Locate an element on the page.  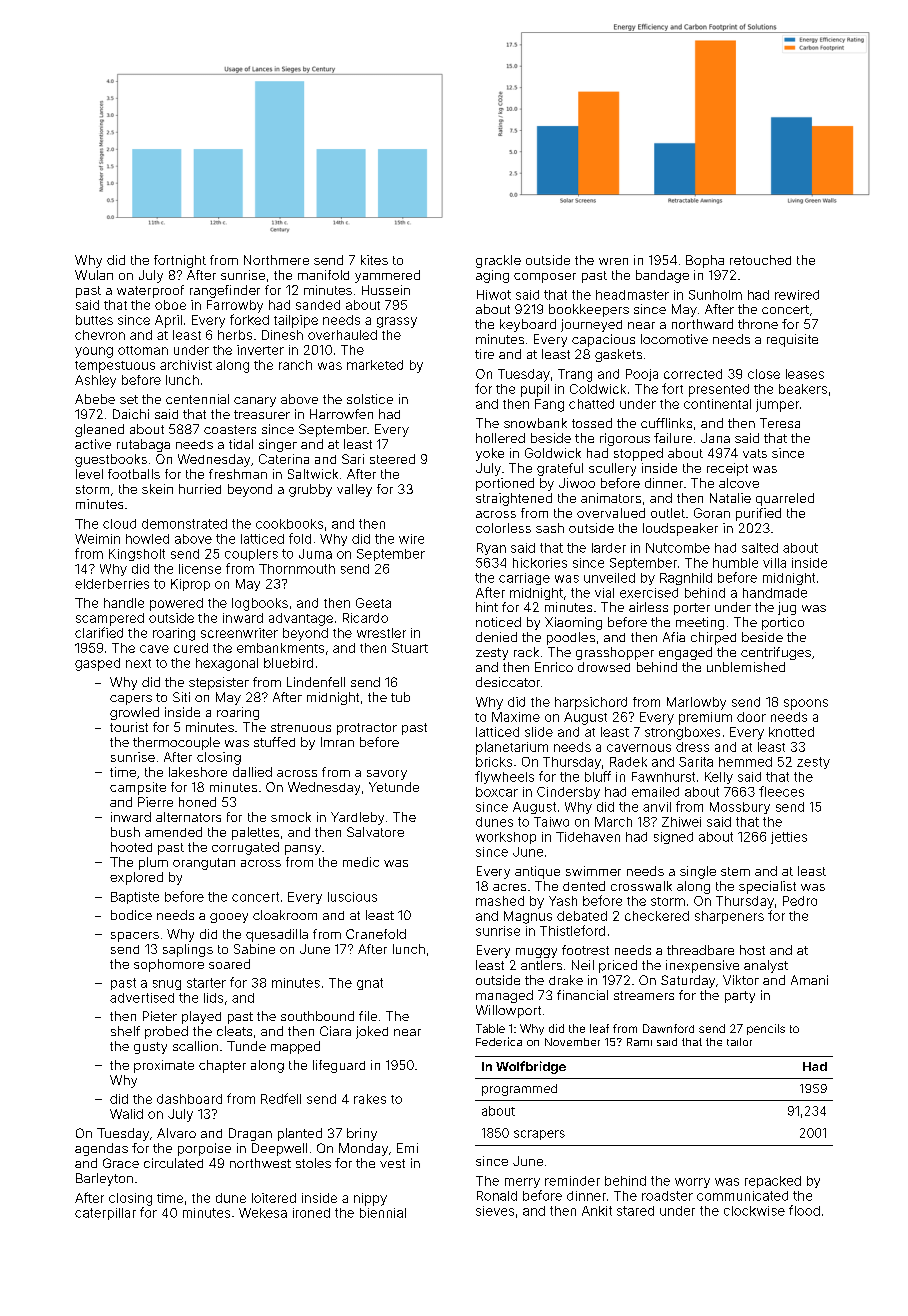
starter is located at coordinates (206, 983).
